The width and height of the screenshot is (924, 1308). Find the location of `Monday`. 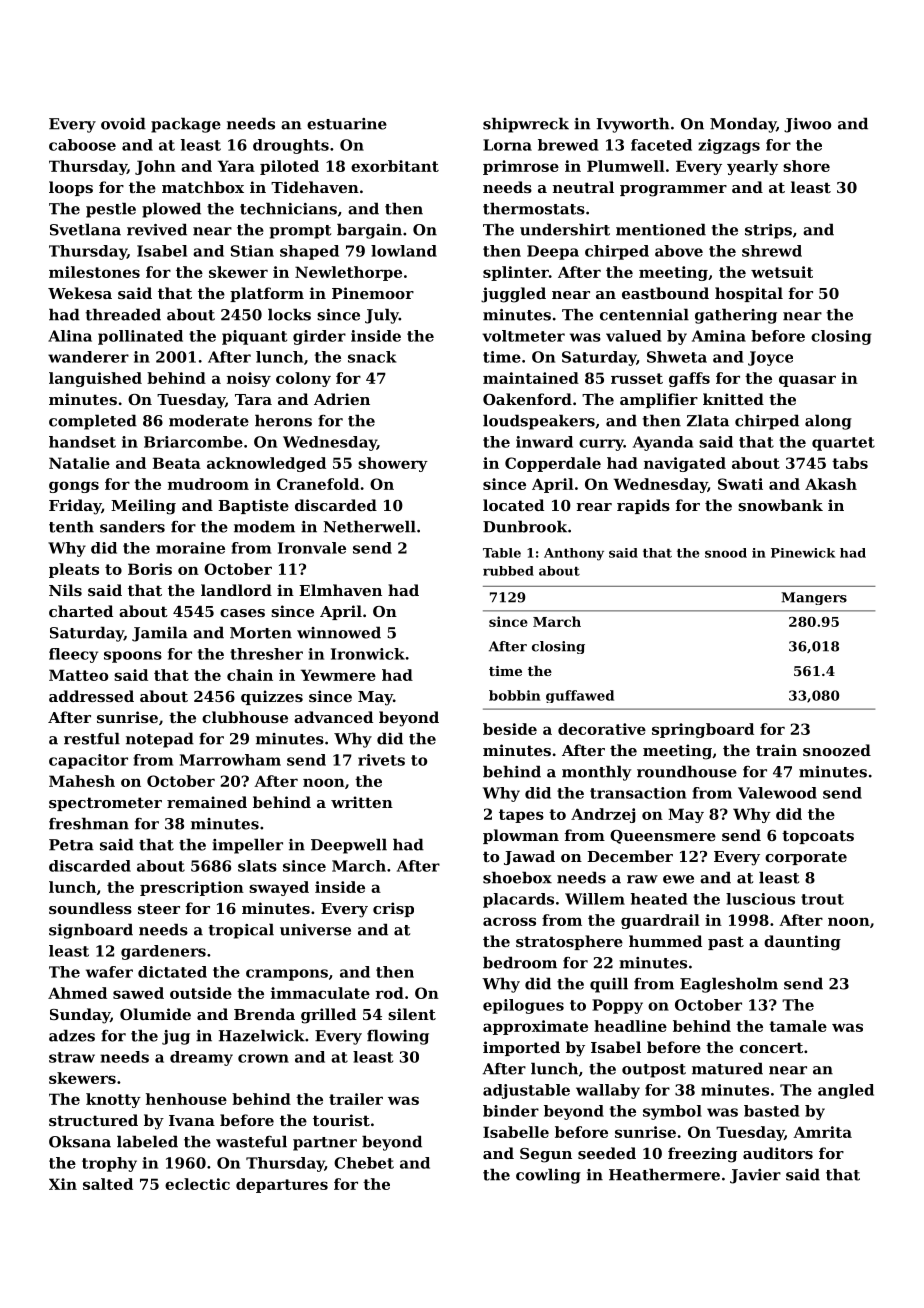

Monday is located at coordinates (743, 125).
